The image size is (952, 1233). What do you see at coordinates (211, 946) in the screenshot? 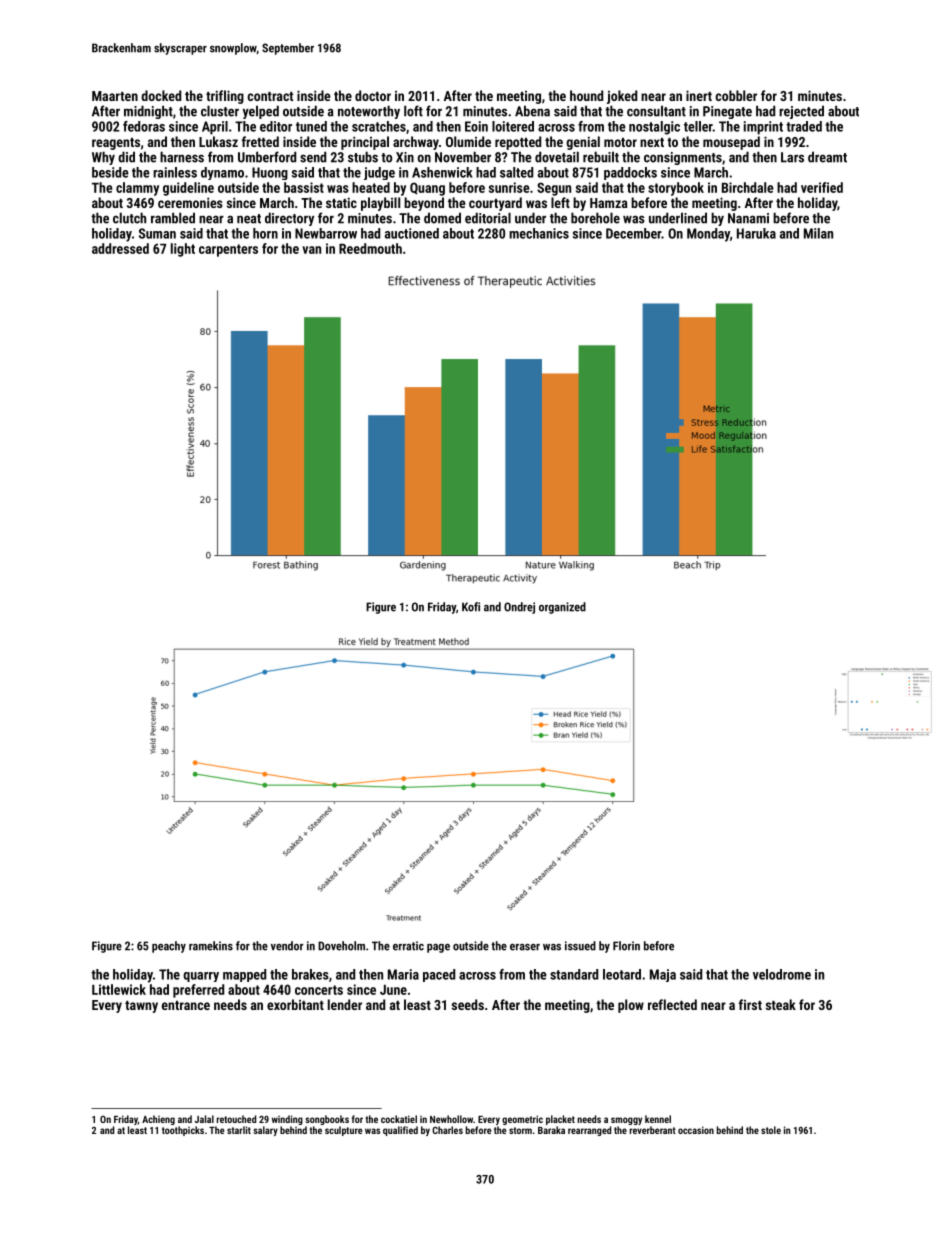
I see `ramekins` at bounding box center [211, 946].
